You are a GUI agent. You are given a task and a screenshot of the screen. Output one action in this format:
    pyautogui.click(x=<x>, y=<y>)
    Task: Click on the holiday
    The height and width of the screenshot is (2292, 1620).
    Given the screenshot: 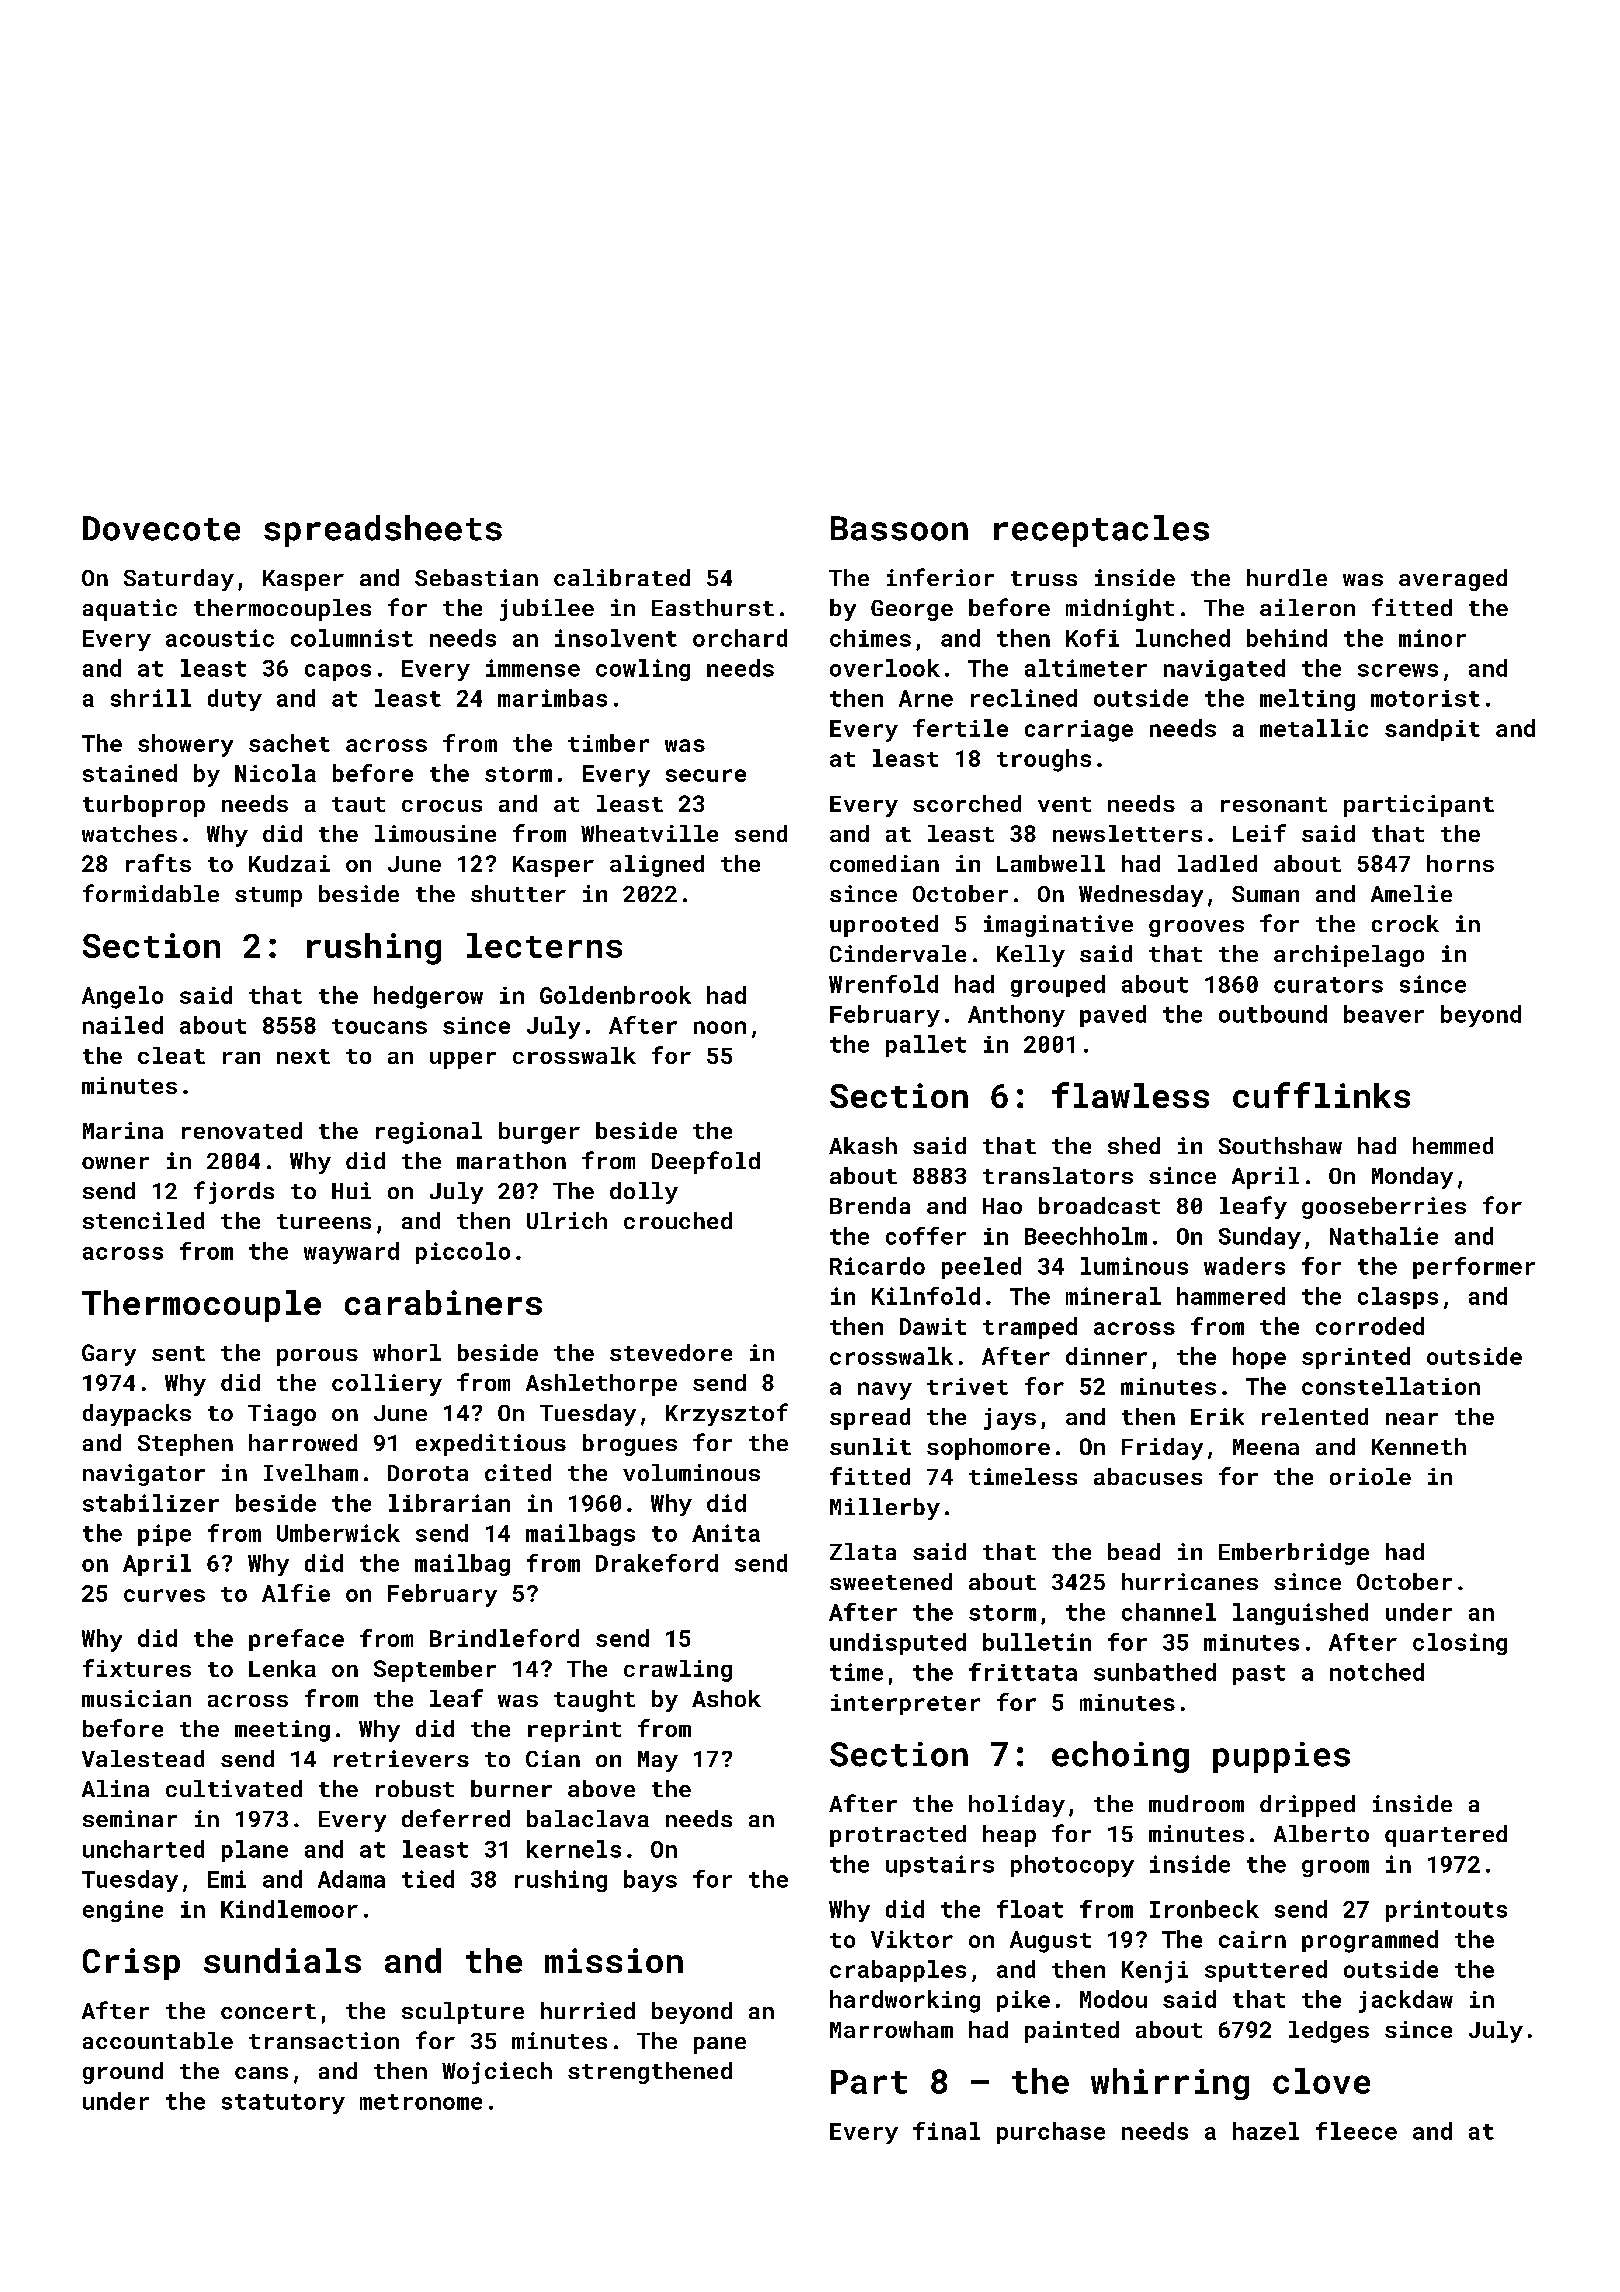 What is the action you would take?
    pyautogui.click(x=1017, y=1806)
